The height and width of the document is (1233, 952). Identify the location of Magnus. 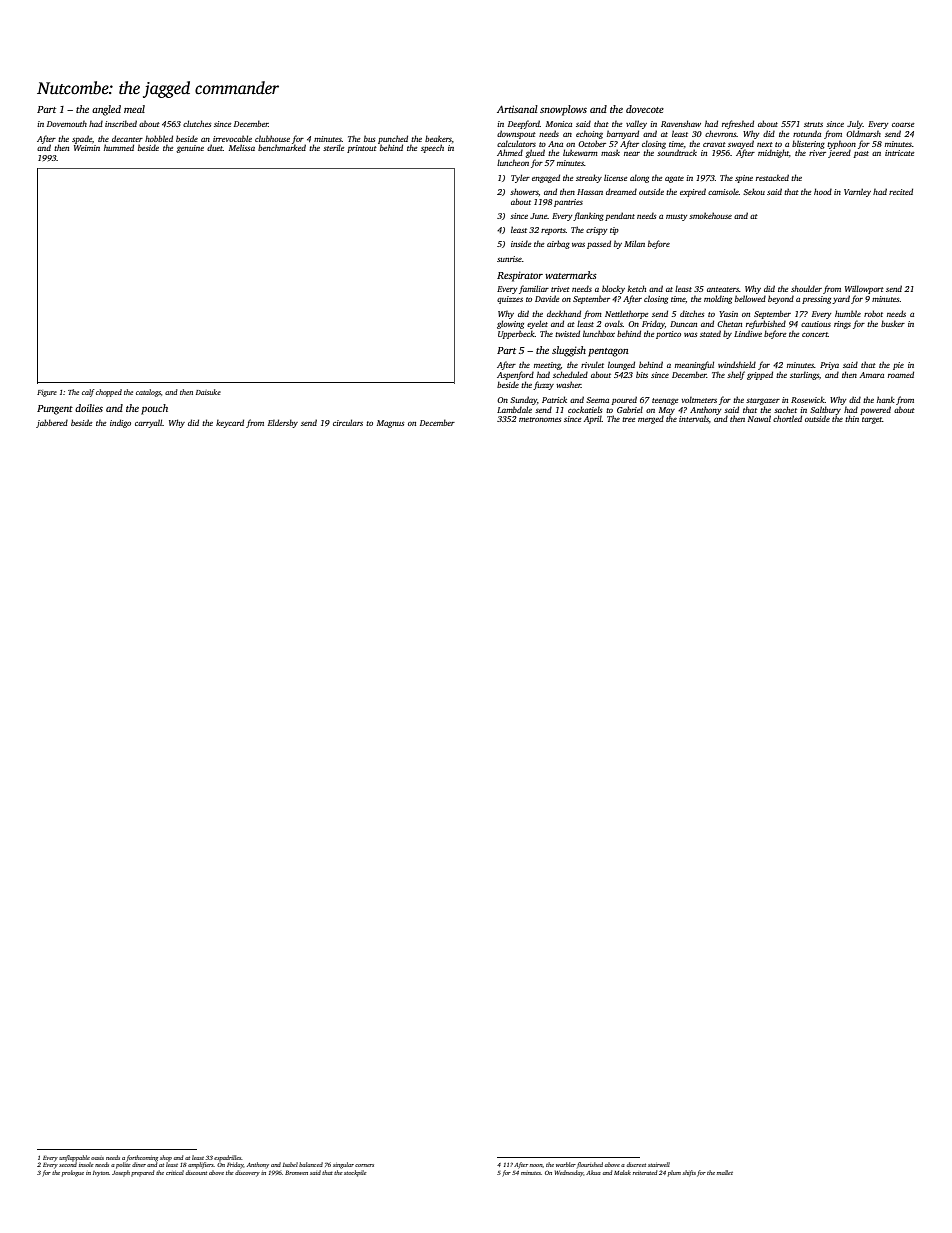
(390, 424).
